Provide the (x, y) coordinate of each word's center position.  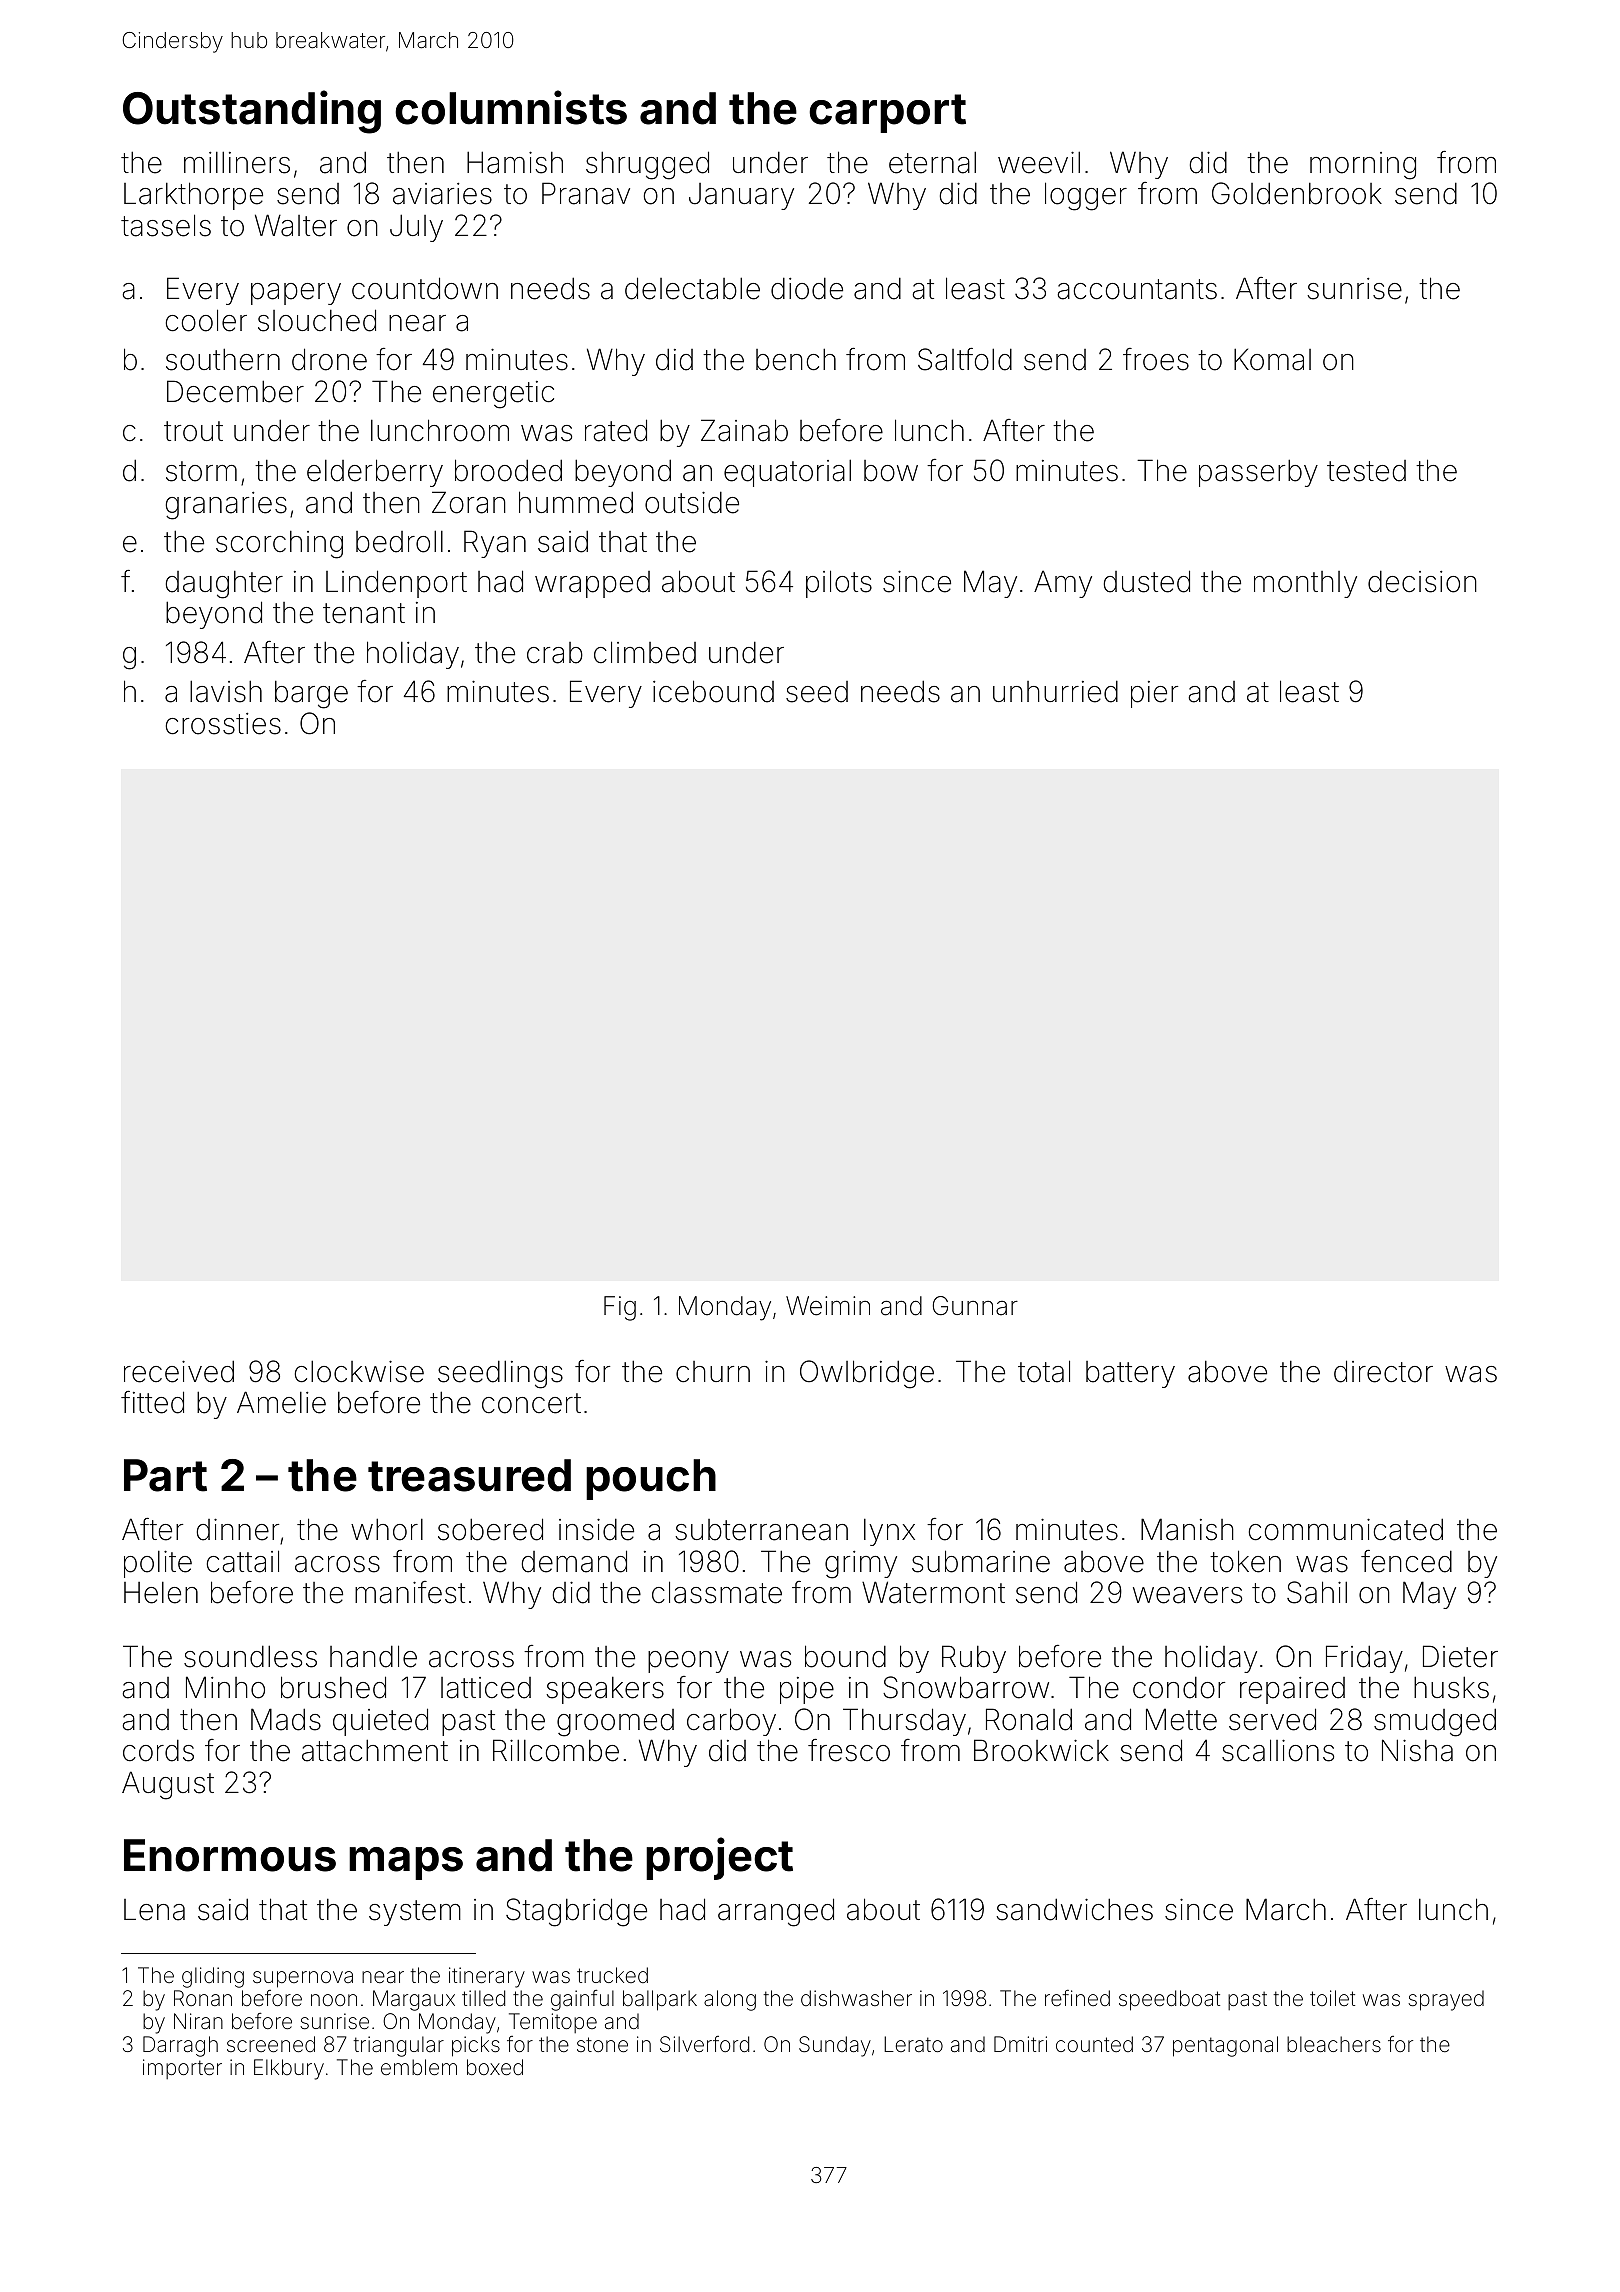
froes (1156, 359)
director (1383, 1371)
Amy (1063, 584)
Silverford (704, 2044)
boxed (495, 2067)
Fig (620, 1308)
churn (713, 1372)
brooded (508, 470)
